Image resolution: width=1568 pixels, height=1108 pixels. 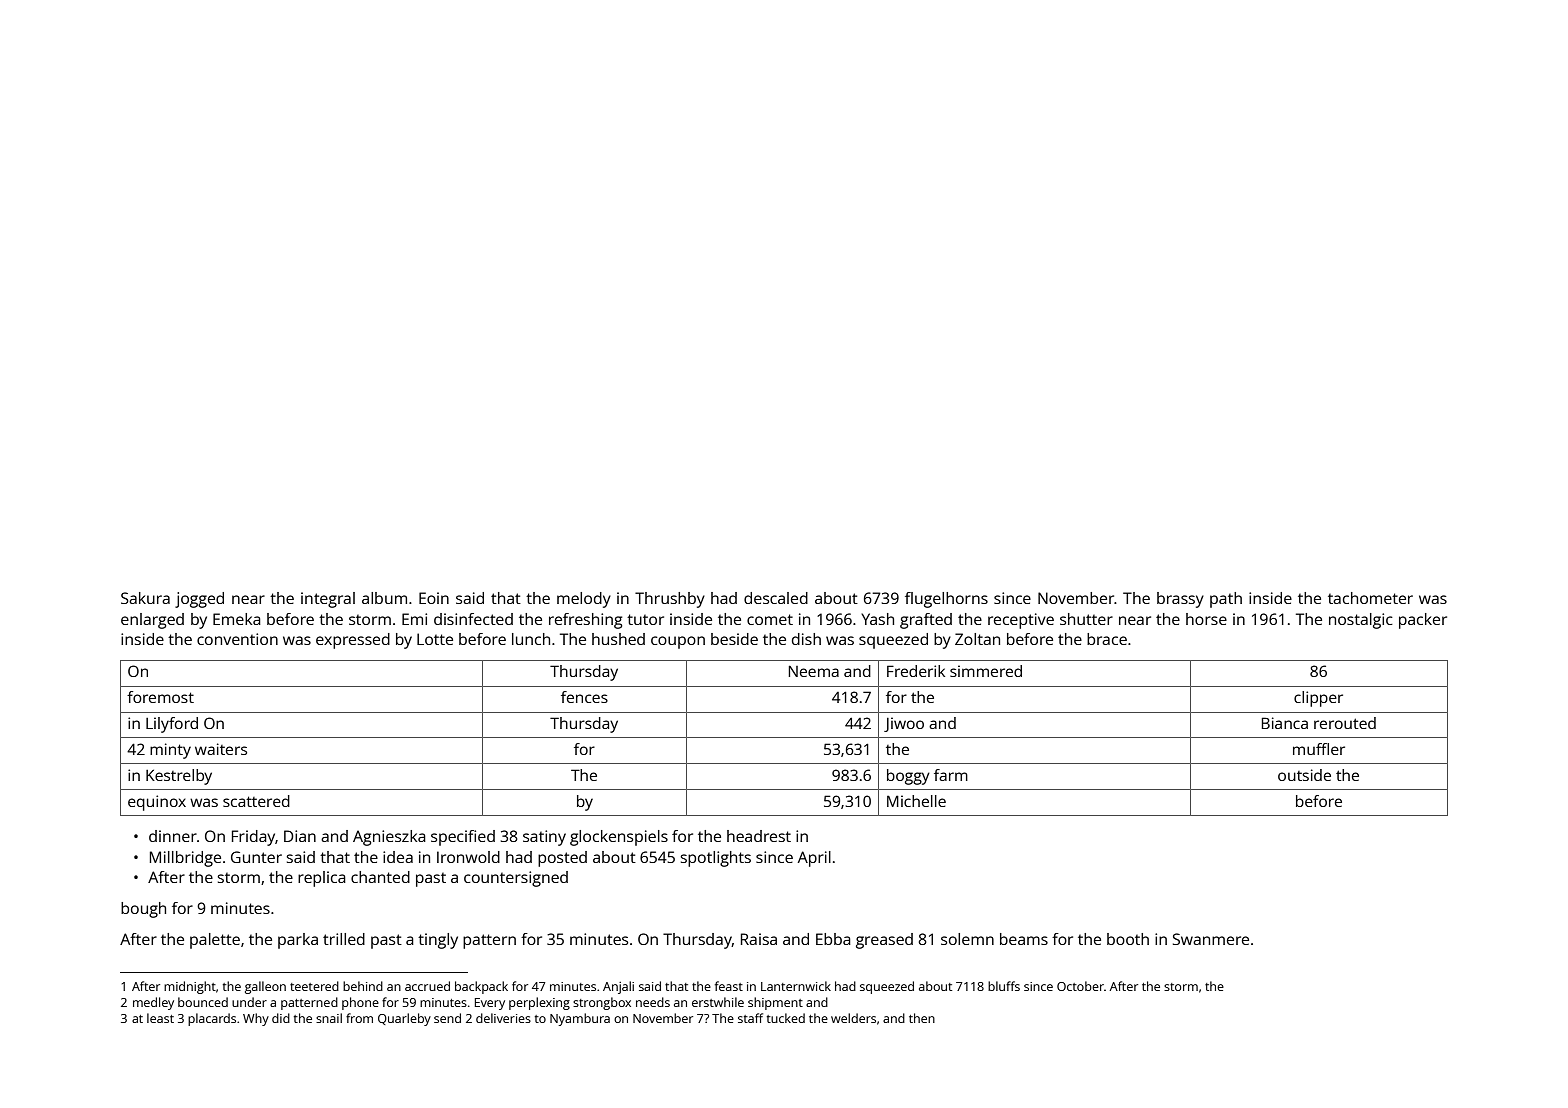 What do you see at coordinates (759, 836) in the page?
I see `headrest` at bounding box center [759, 836].
